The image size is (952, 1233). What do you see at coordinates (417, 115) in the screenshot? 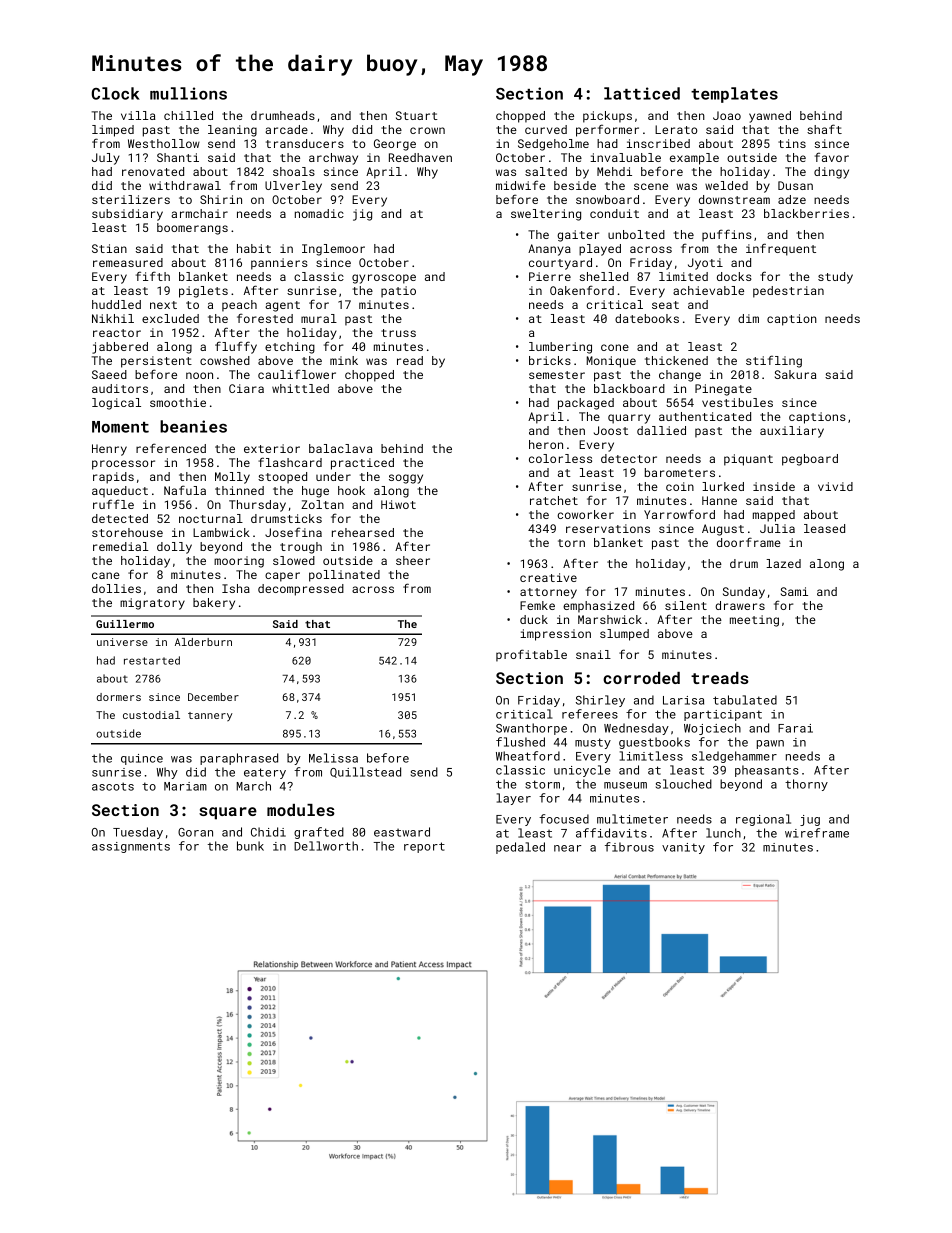
I see `Stuart` at bounding box center [417, 115].
